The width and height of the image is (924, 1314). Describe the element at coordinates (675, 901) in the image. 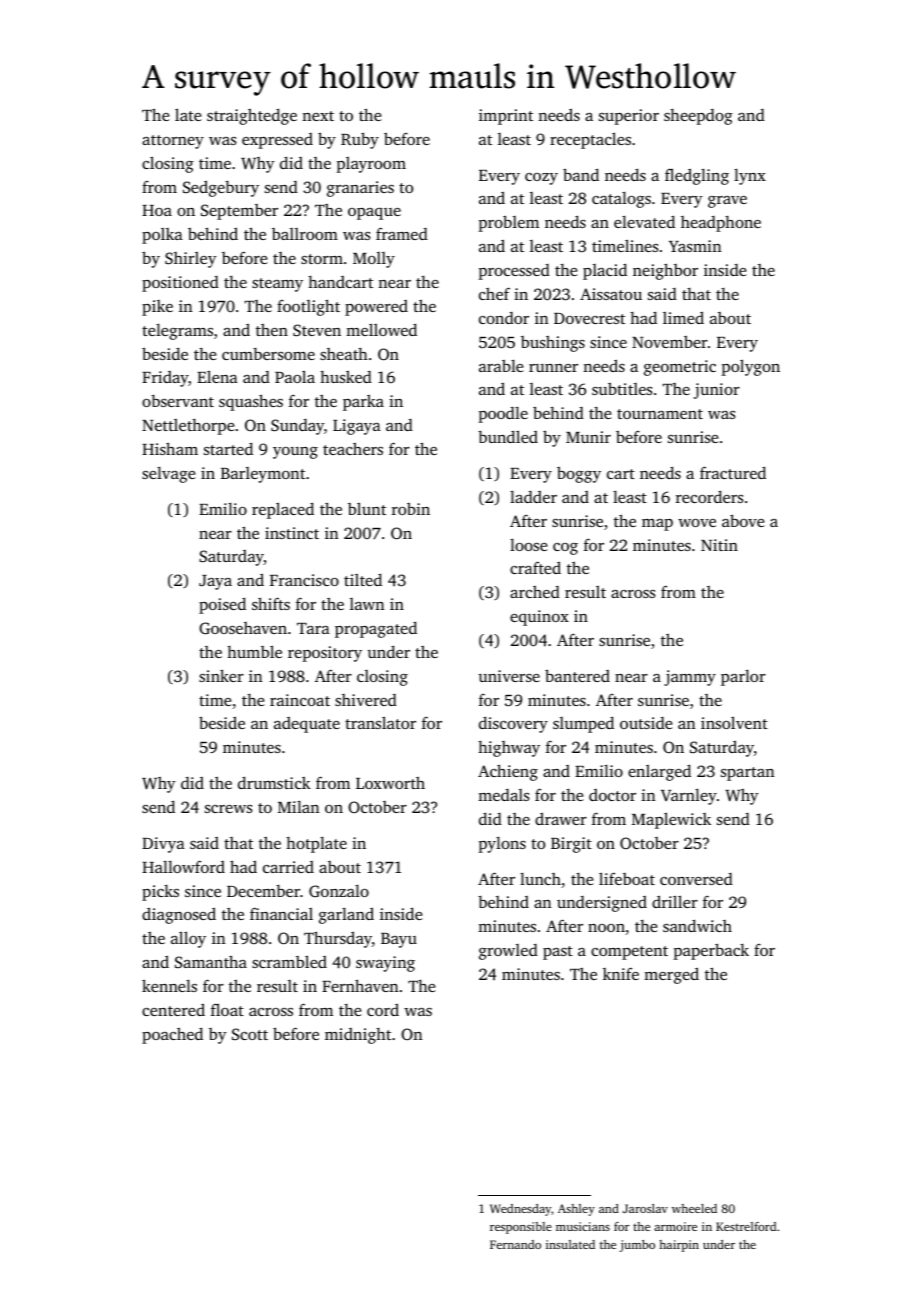

I see `driller` at that location.
